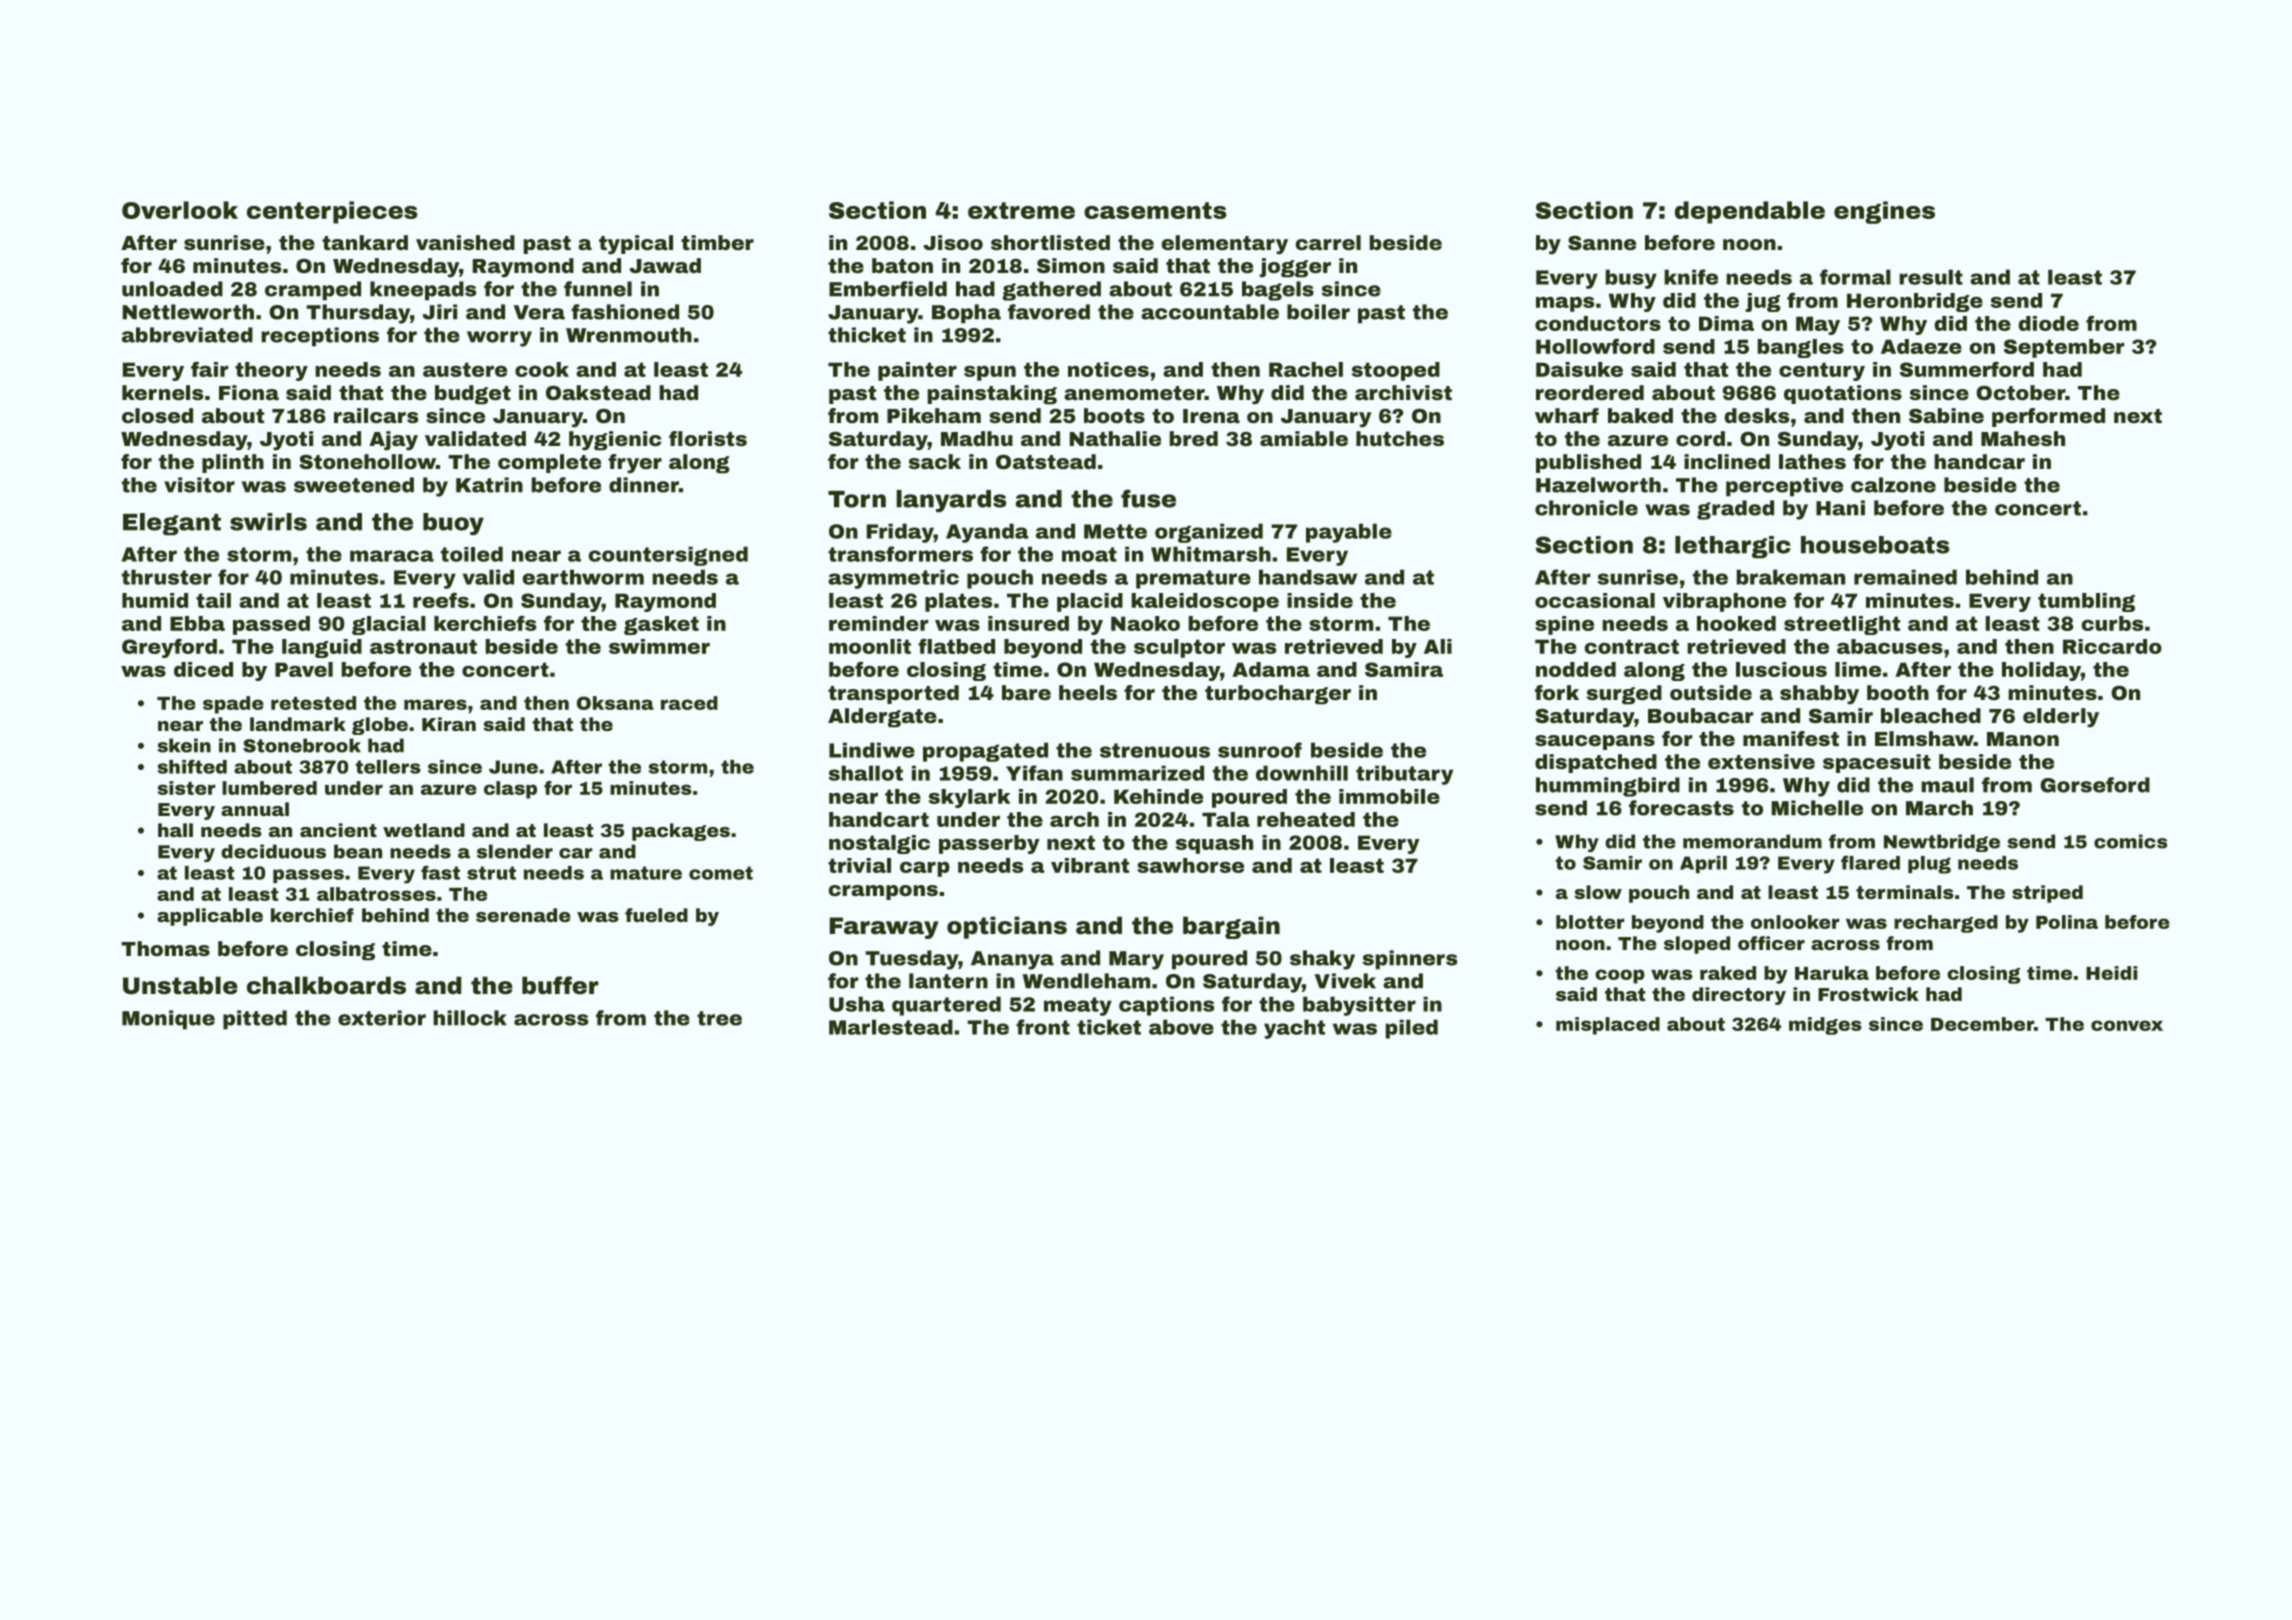 The height and width of the screenshot is (1620, 2292). What do you see at coordinates (1043, 1027) in the screenshot?
I see `front` at bounding box center [1043, 1027].
